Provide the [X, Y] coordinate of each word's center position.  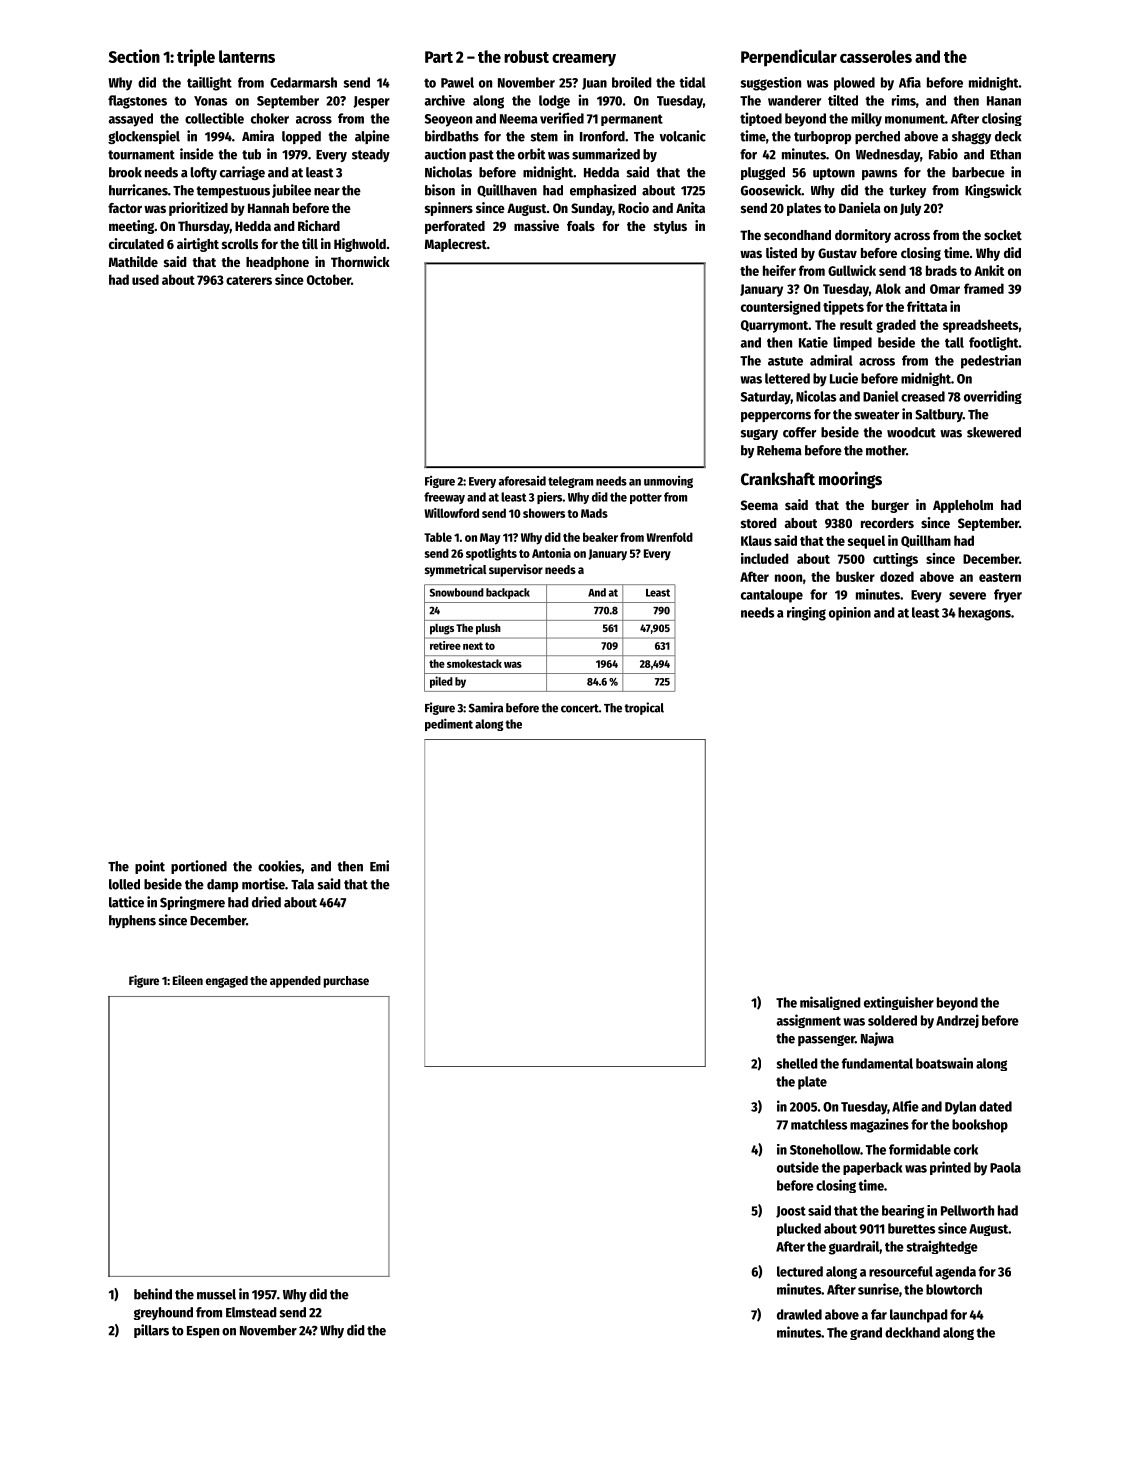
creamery [584, 60]
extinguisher [899, 1003]
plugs [442, 629]
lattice [126, 902]
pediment [449, 724]
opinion [850, 614]
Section [134, 56]
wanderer [794, 100]
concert [580, 708]
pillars [151, 1331]
